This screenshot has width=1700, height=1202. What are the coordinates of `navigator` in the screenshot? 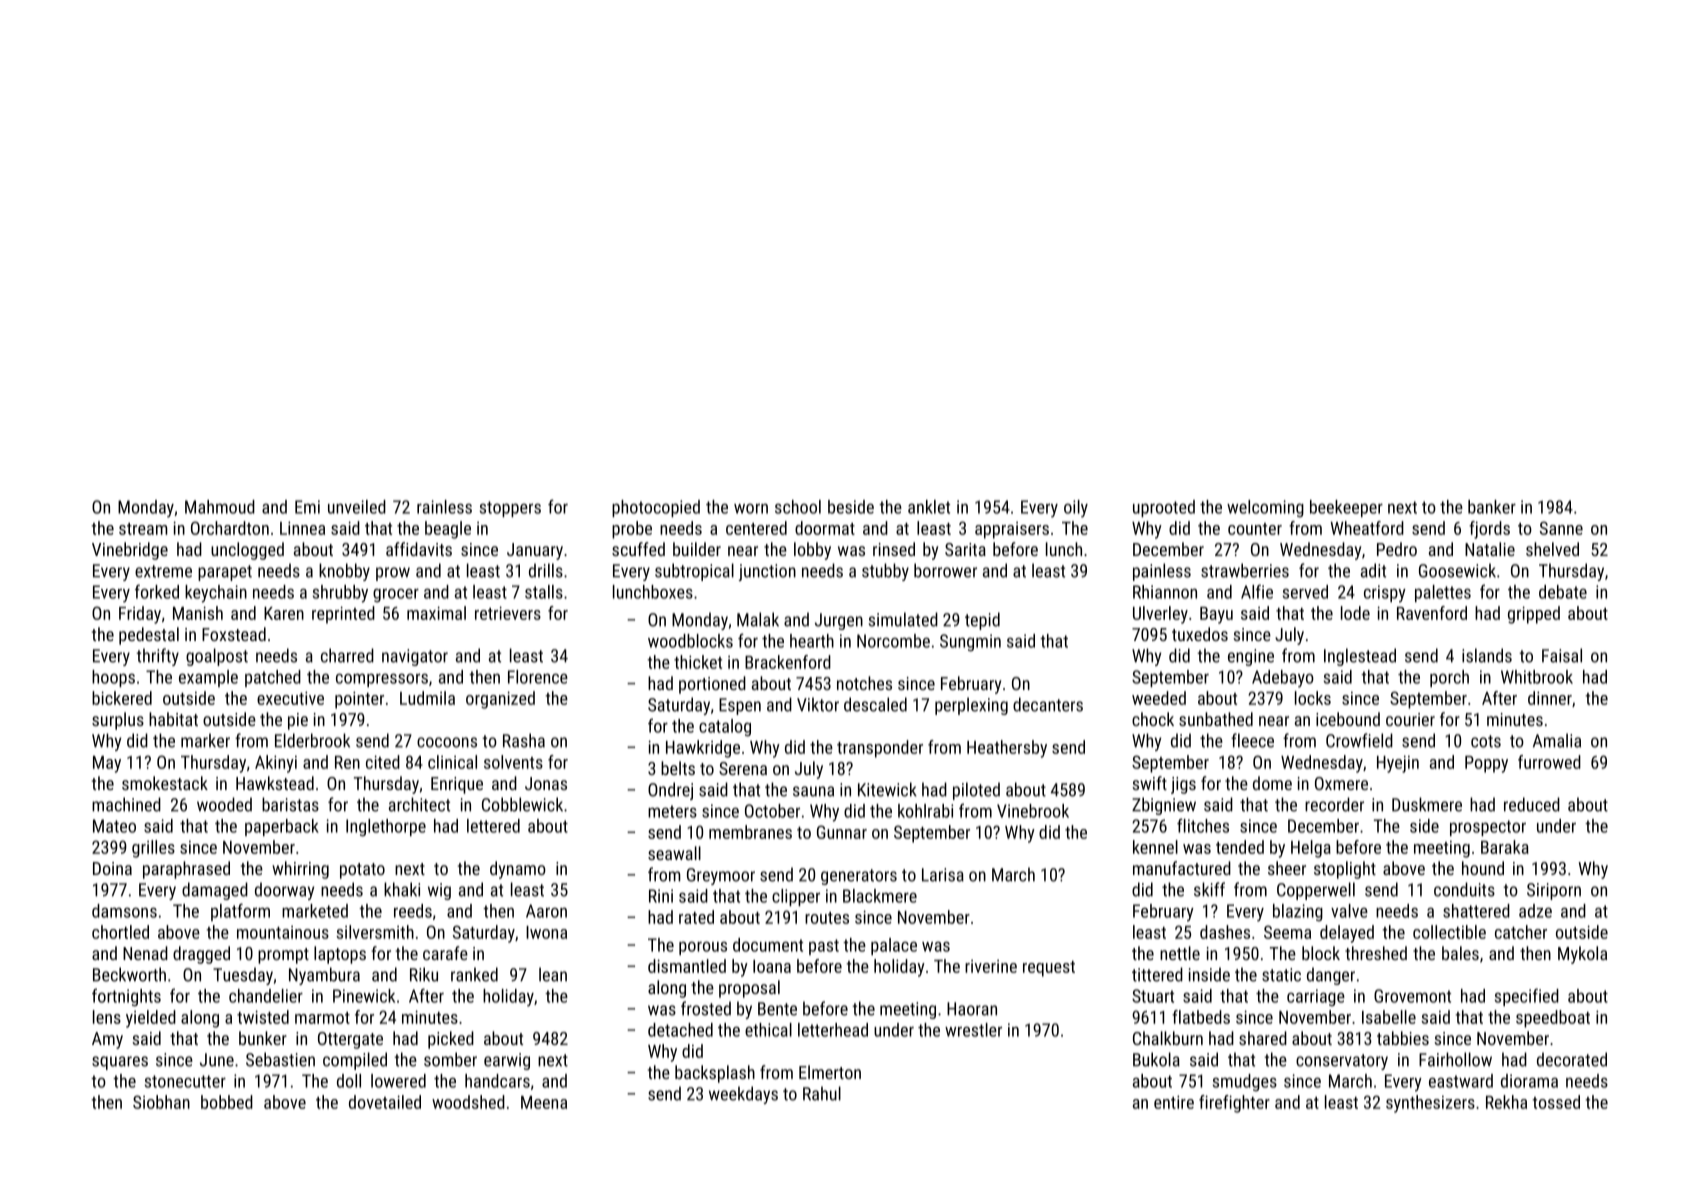 It's located at (415, 657).
